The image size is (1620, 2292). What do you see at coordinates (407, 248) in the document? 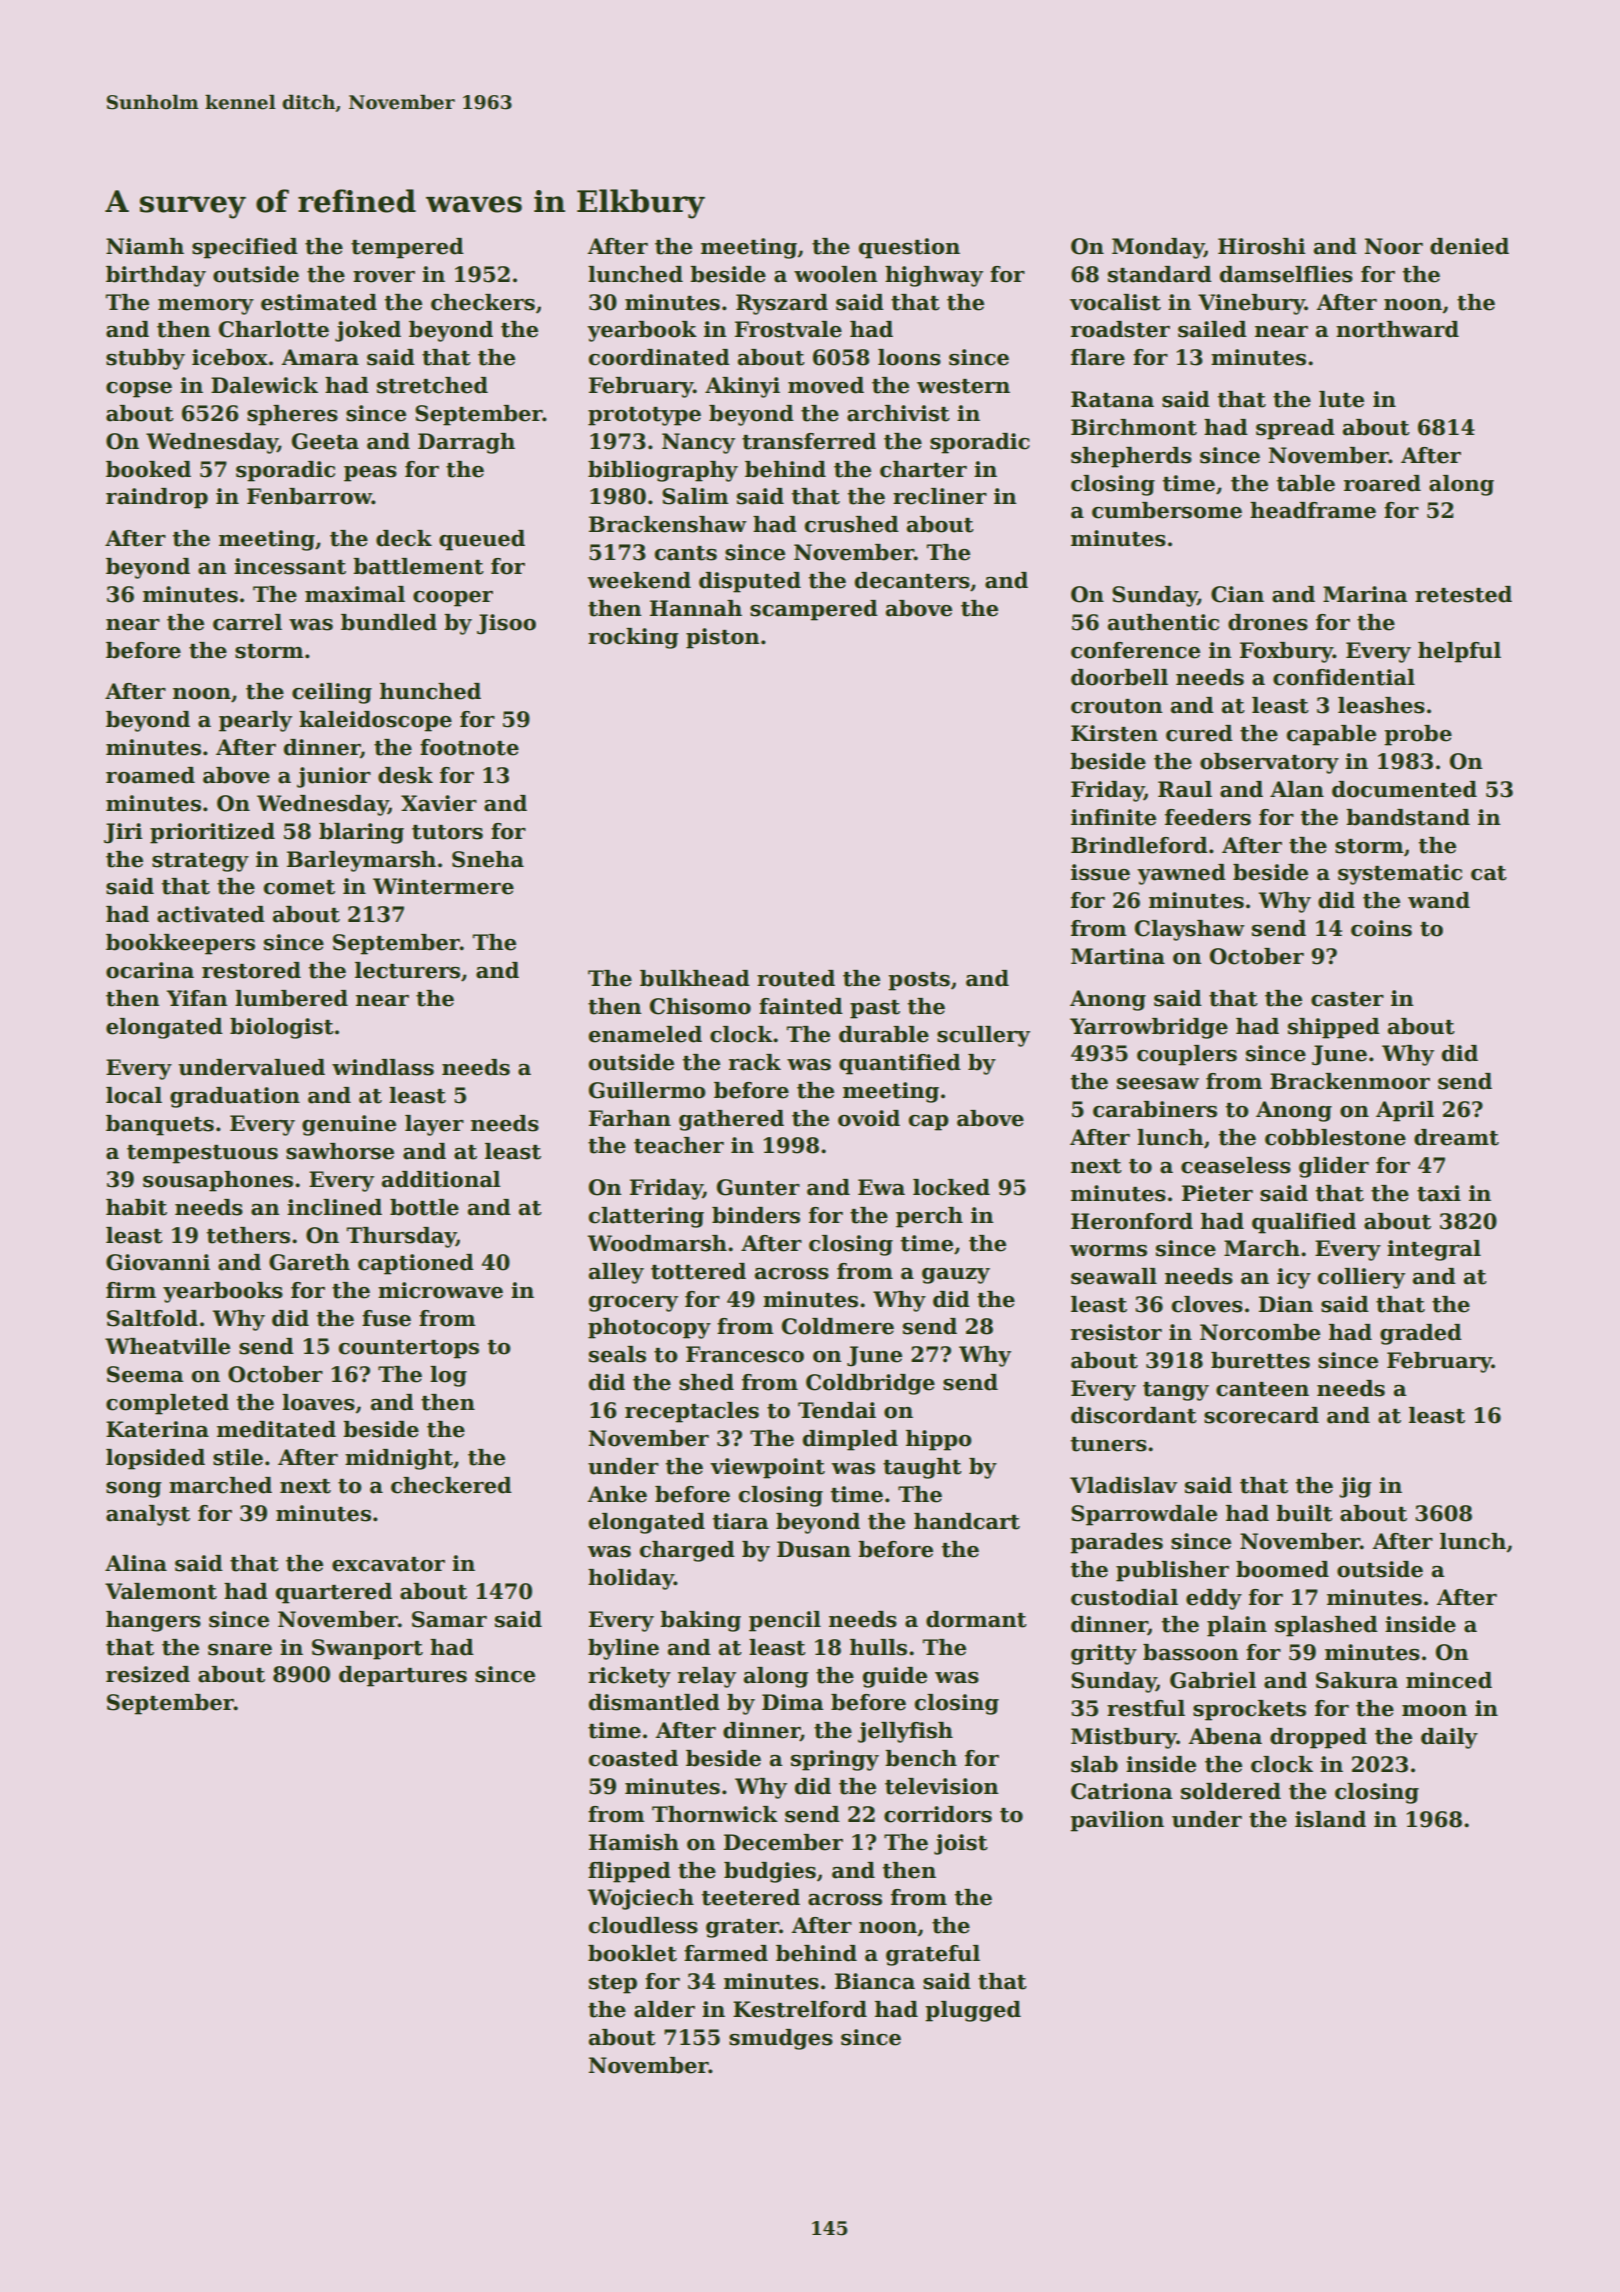
I see `tempered` at bounding box center [407, 248].
